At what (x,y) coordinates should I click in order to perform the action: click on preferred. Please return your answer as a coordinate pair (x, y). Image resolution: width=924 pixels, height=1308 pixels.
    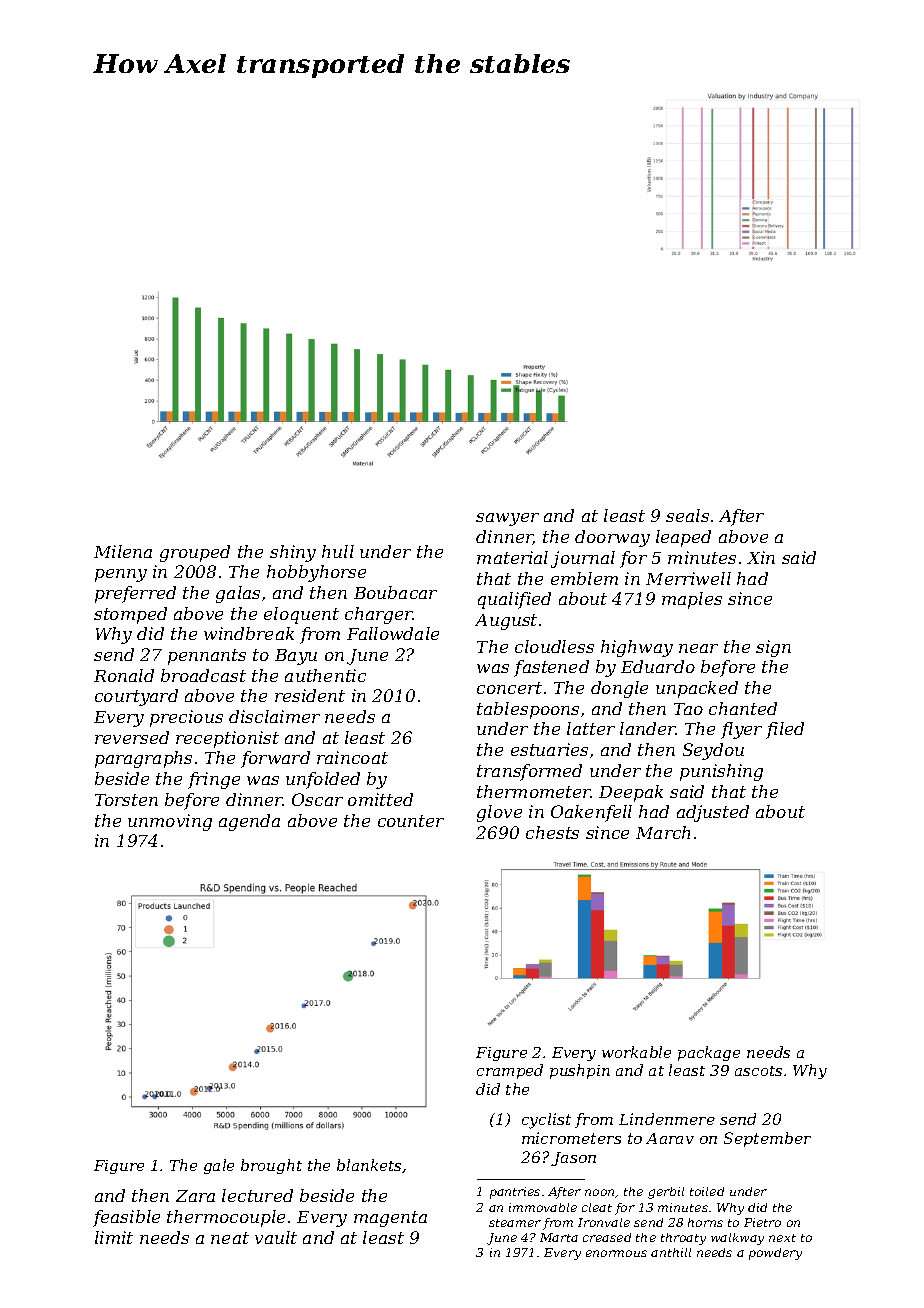
    Looking at the image, I should click on (135, 594).
